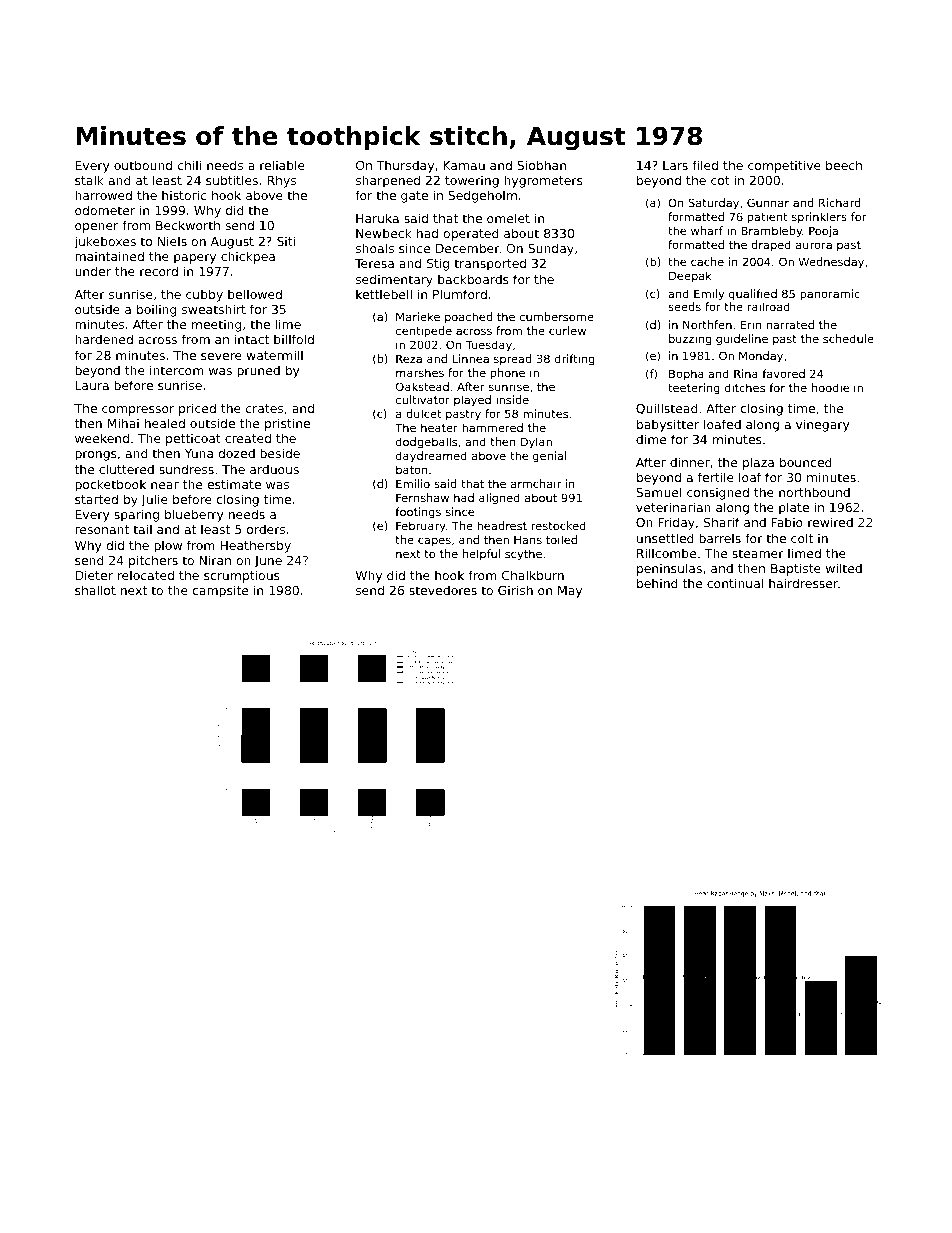  What do you see at coordinates (418, 513) in the screenshot?
I see `footings` at bounding box center [418, 513].
